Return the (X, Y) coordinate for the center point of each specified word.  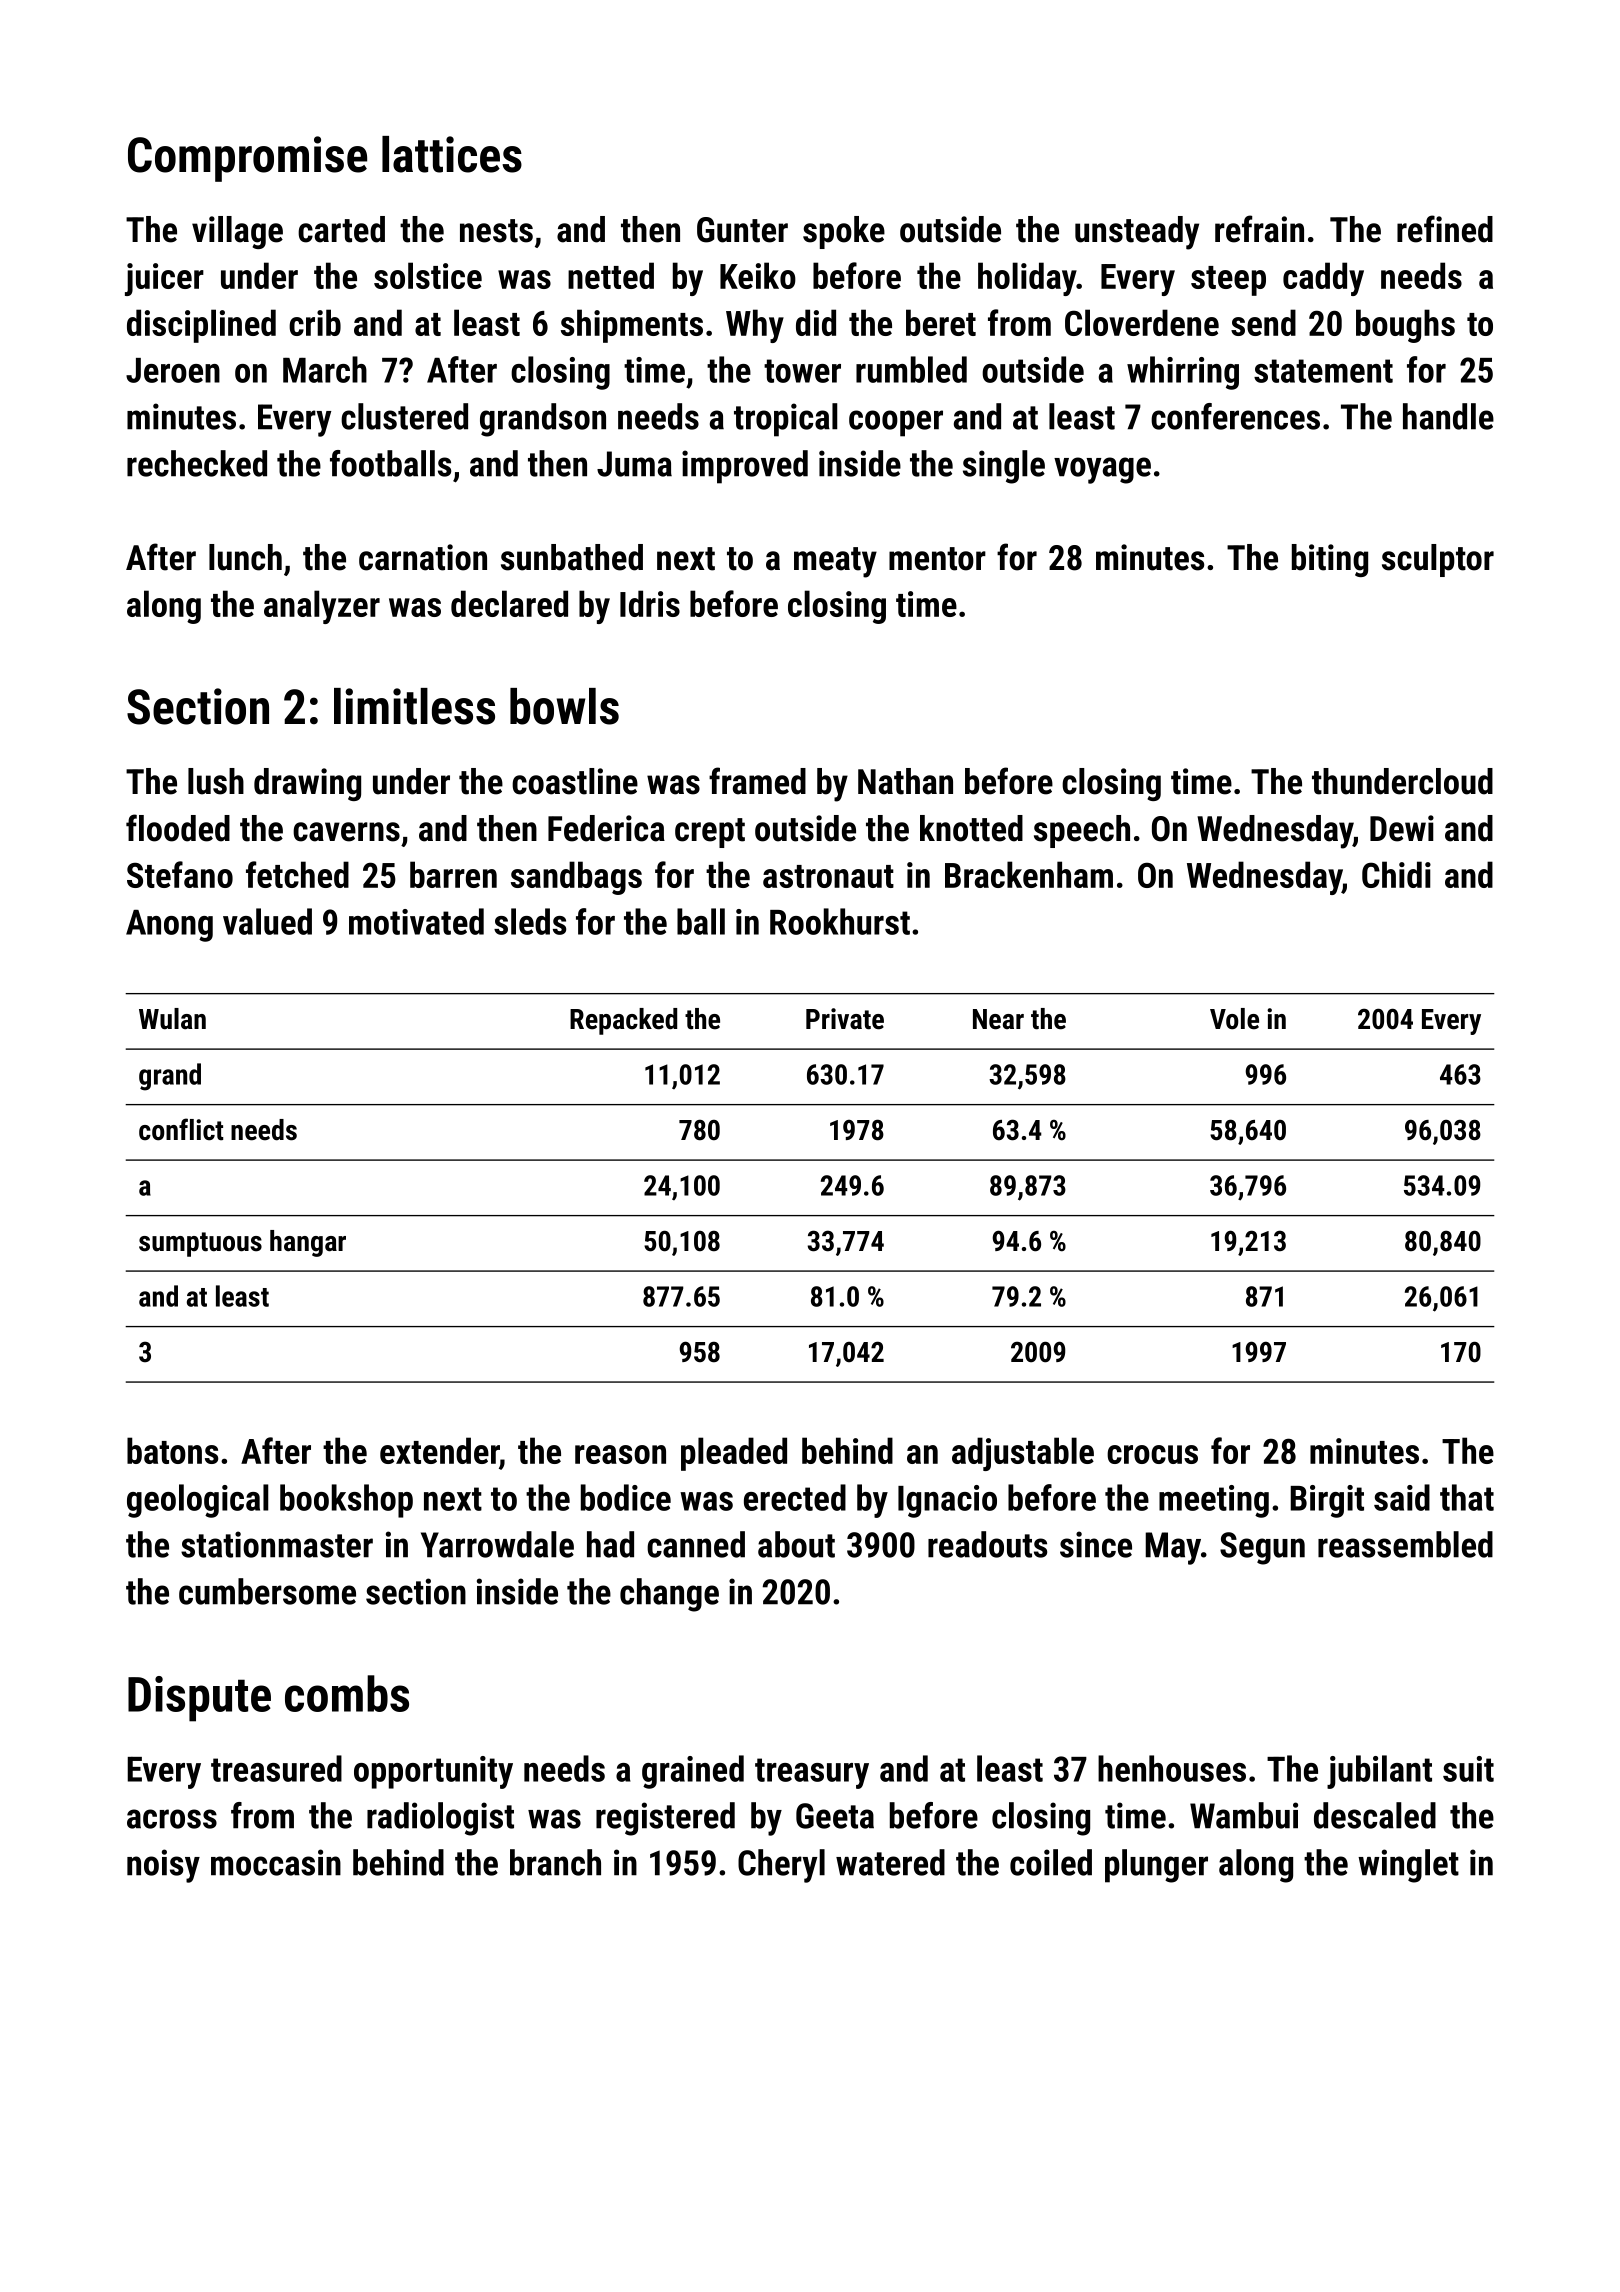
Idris (650, 603)
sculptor (1438, 560)
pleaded (734, 1454)
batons (172, 1450)
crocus (1152, 1454)
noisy (163, 1866)
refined (1445, 229)
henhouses (1172, 1768)
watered (890, 1862)
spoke (844, 232)
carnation (423, 557)
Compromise (247, 159)
